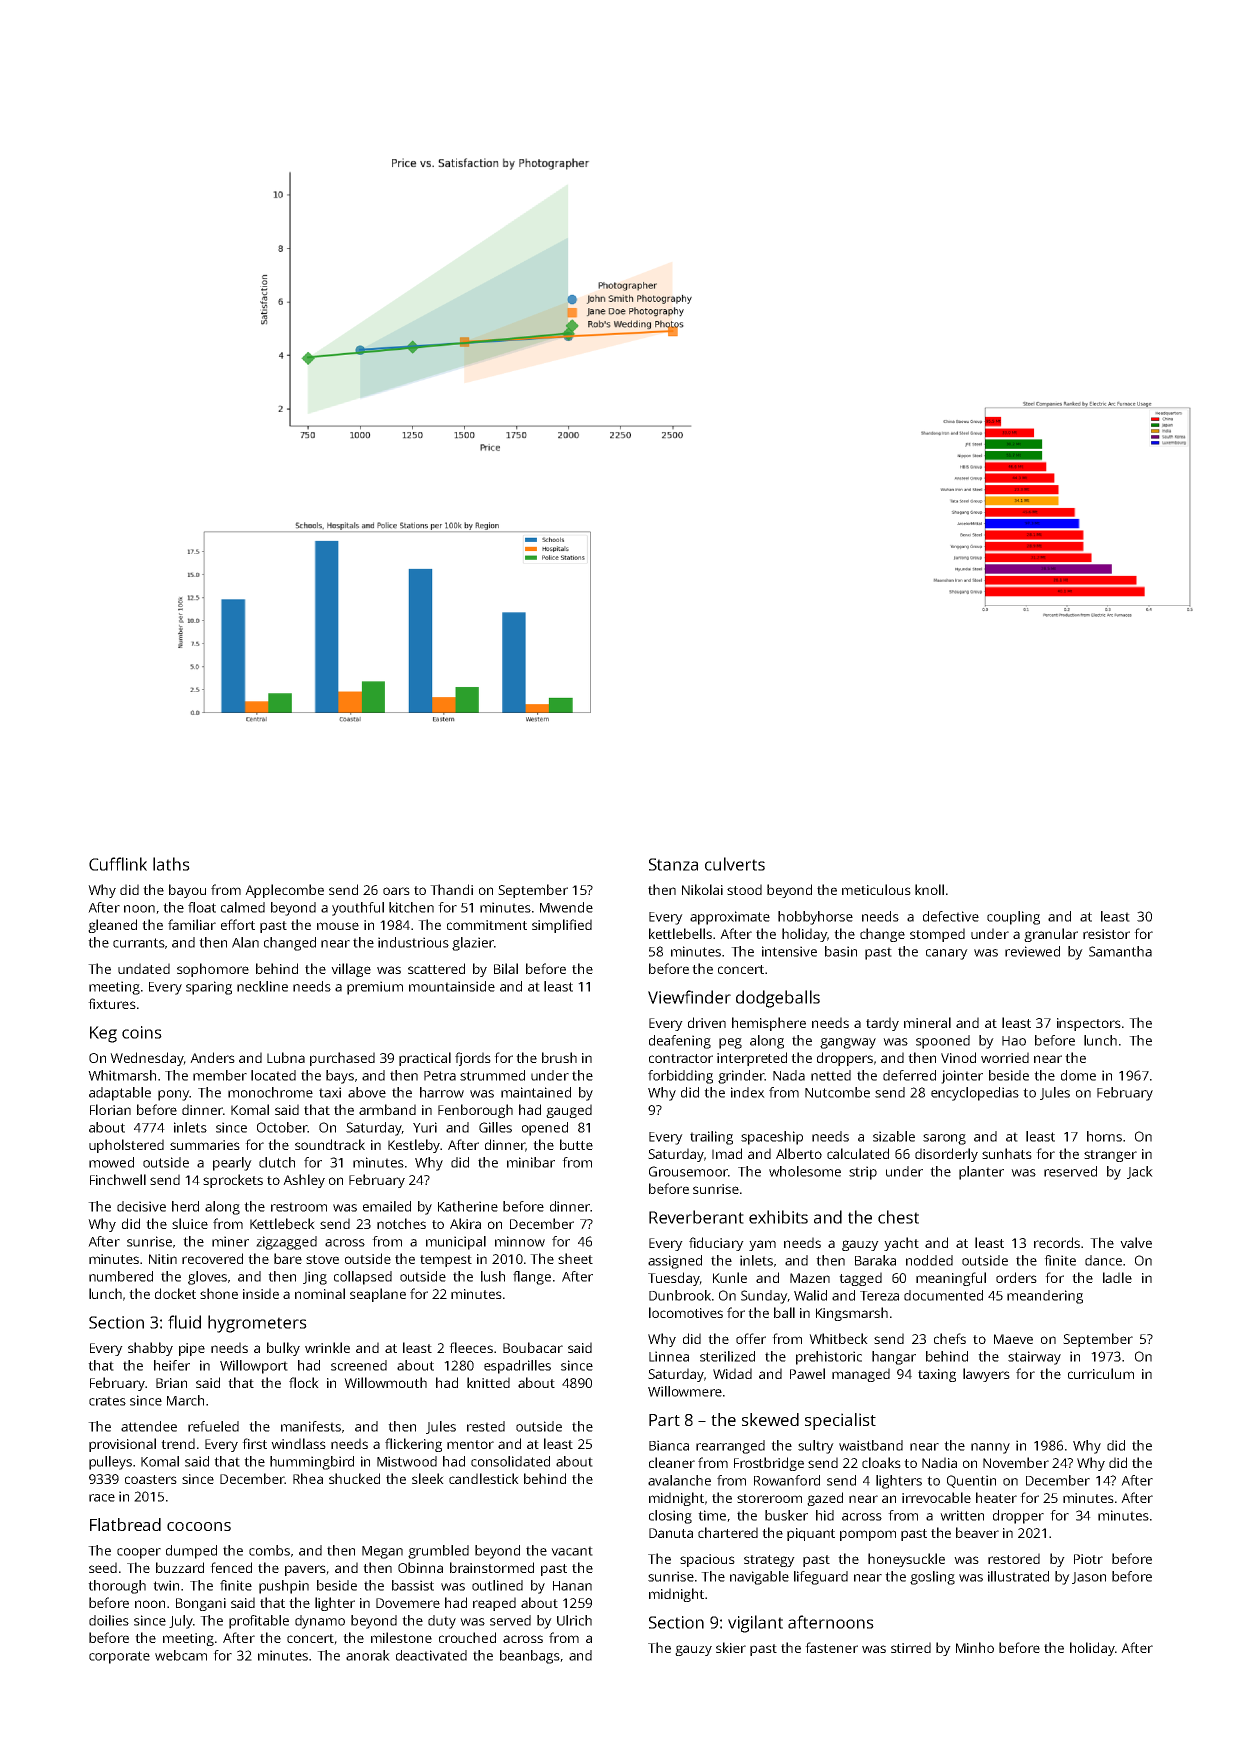  I want to click on Thandi, so click(451, 889).
